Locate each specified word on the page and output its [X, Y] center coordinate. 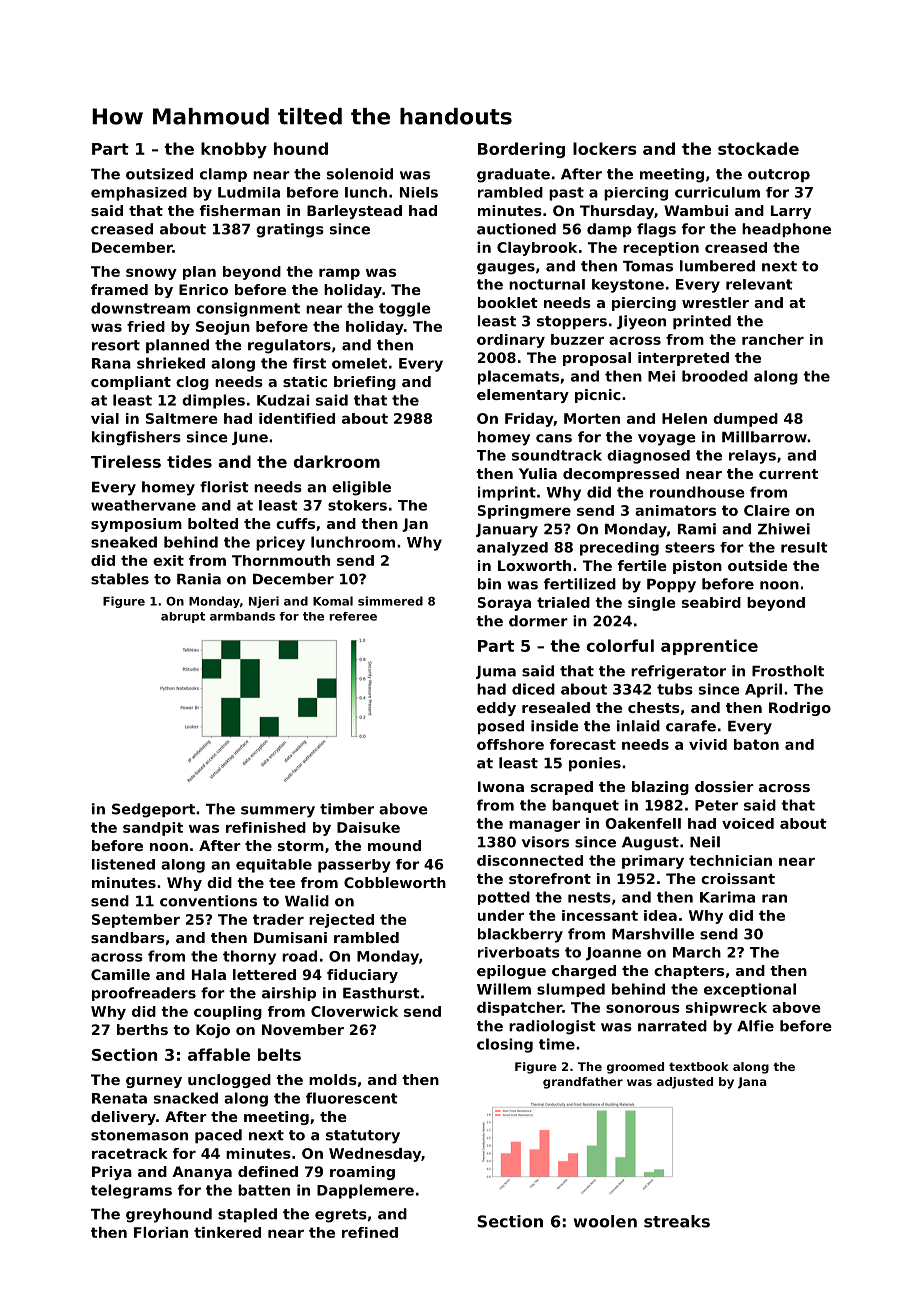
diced [533, 689]
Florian [161, 1232]
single [652, 604]
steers [690, 547]
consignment [248, 309]
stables [120, 579]
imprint [507, 493]
